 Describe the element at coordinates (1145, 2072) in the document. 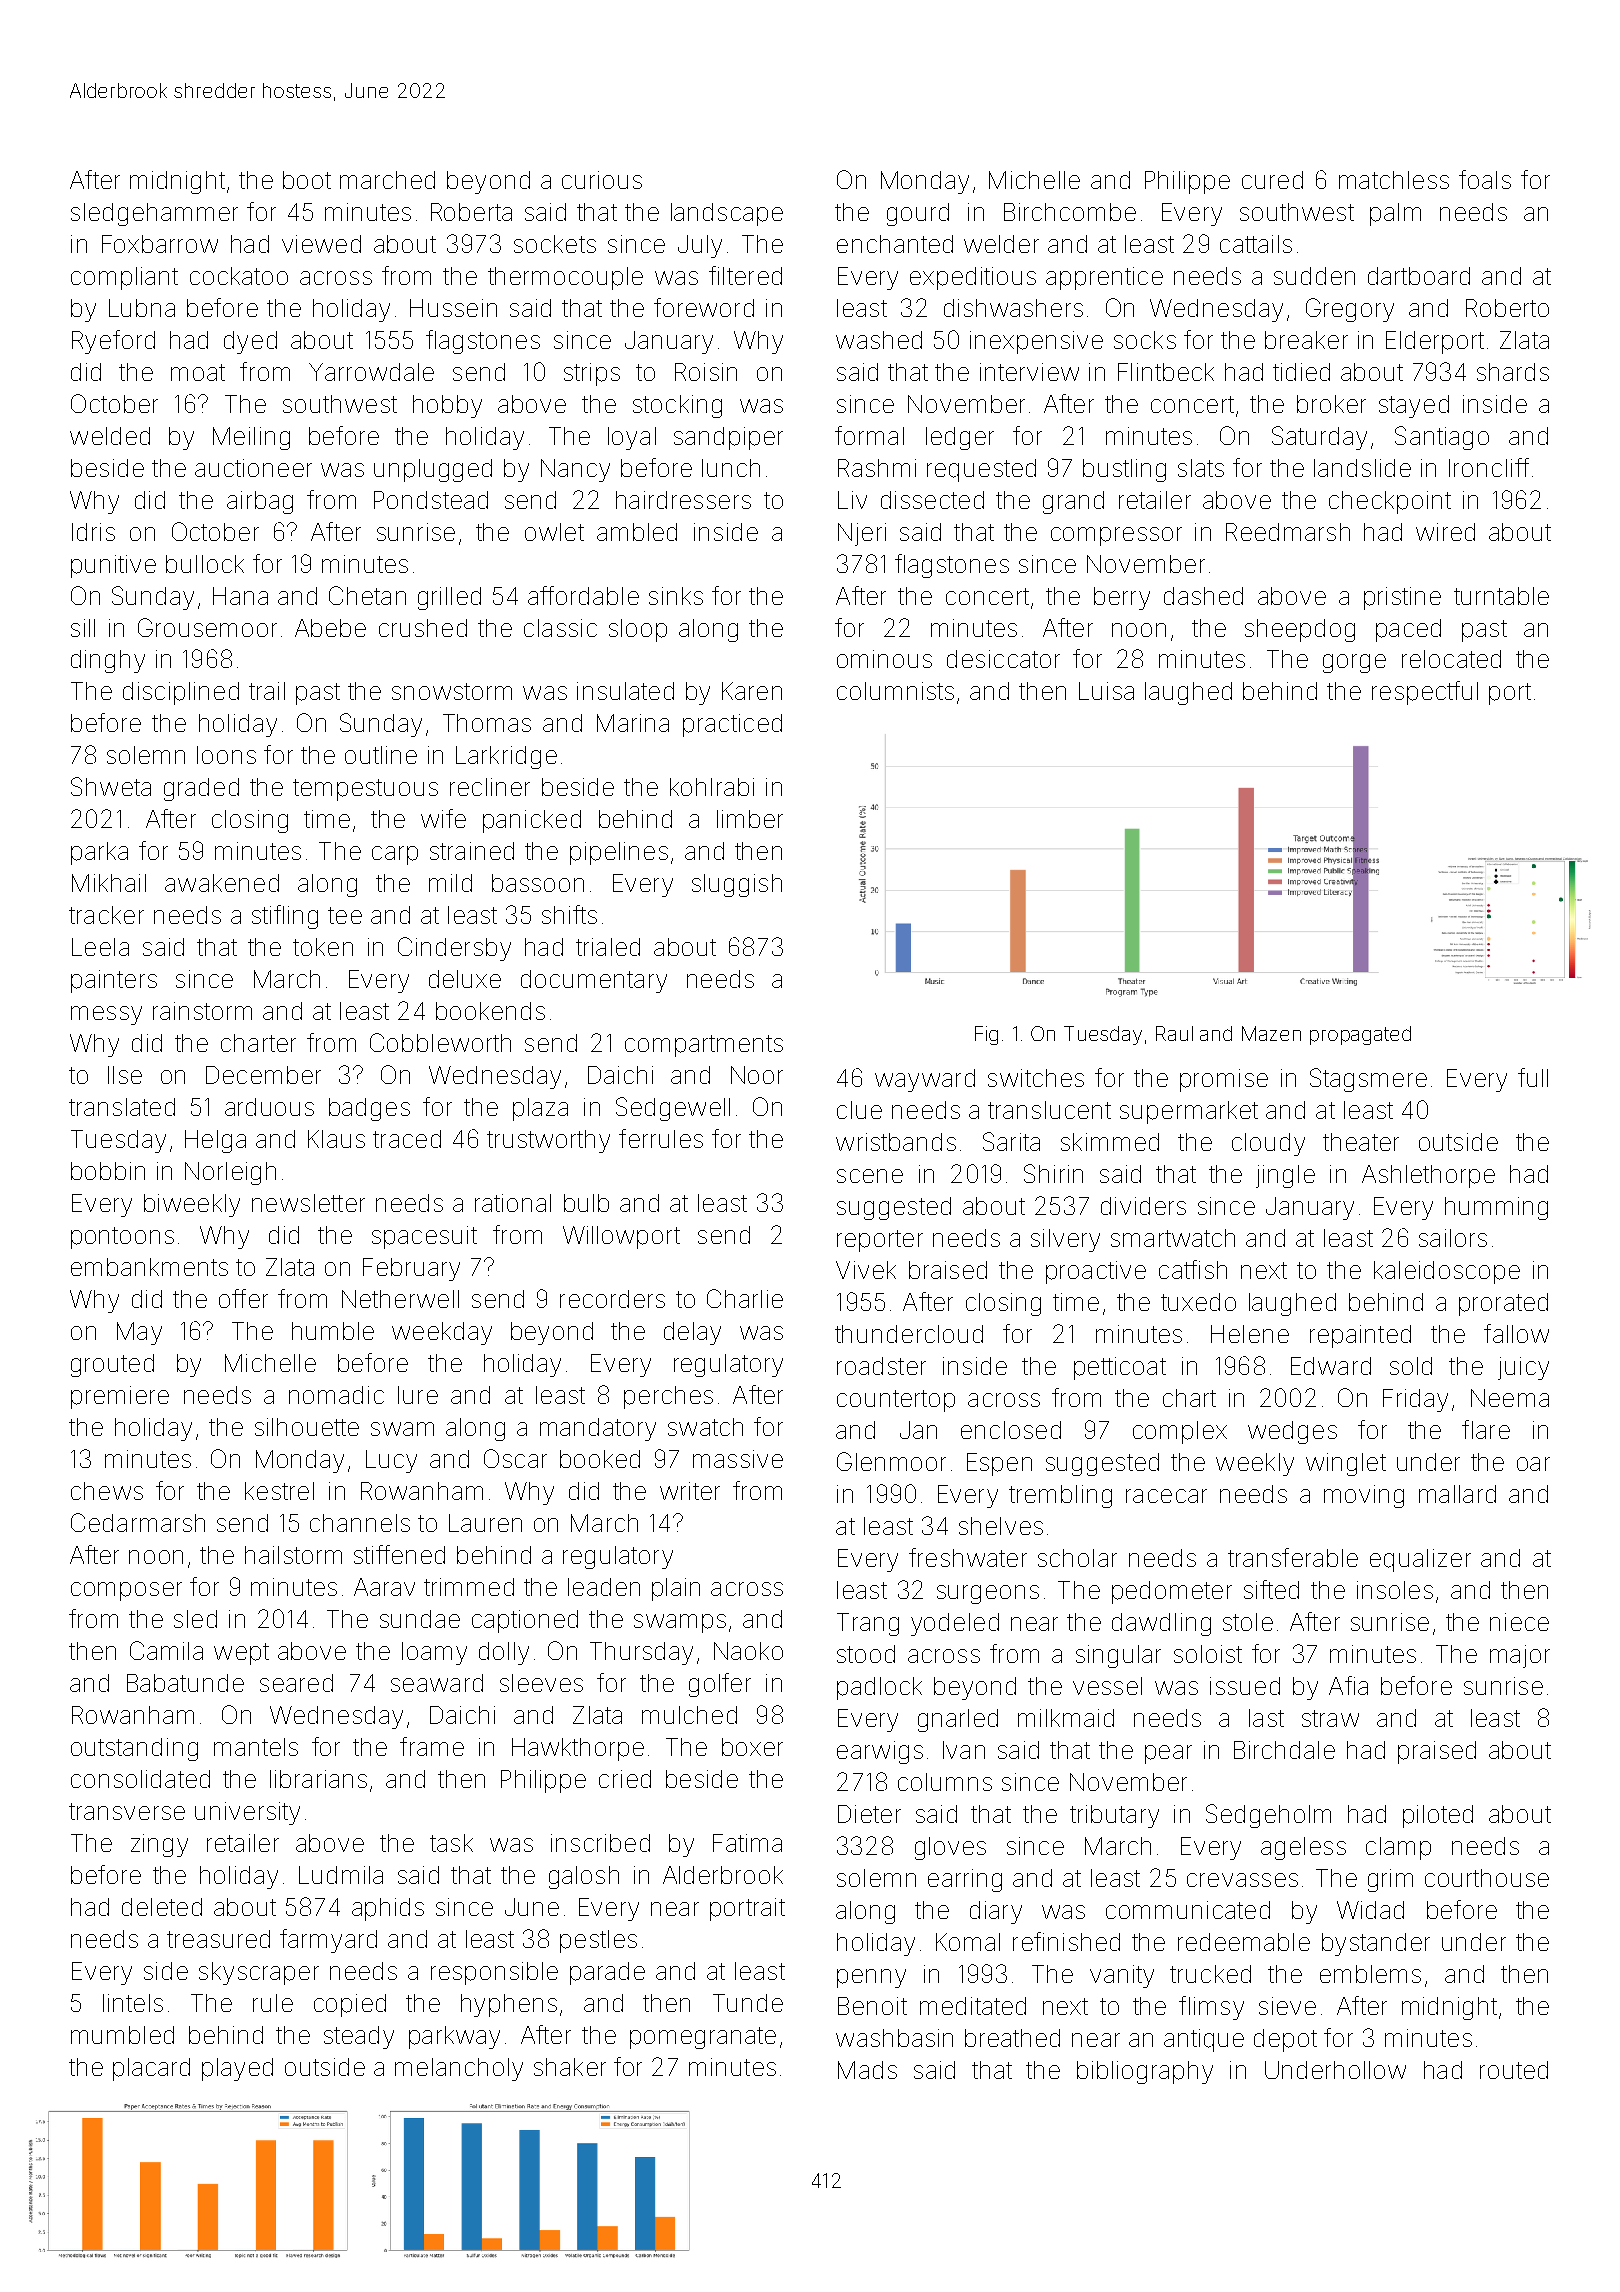

I see `bibliography` at that location.
